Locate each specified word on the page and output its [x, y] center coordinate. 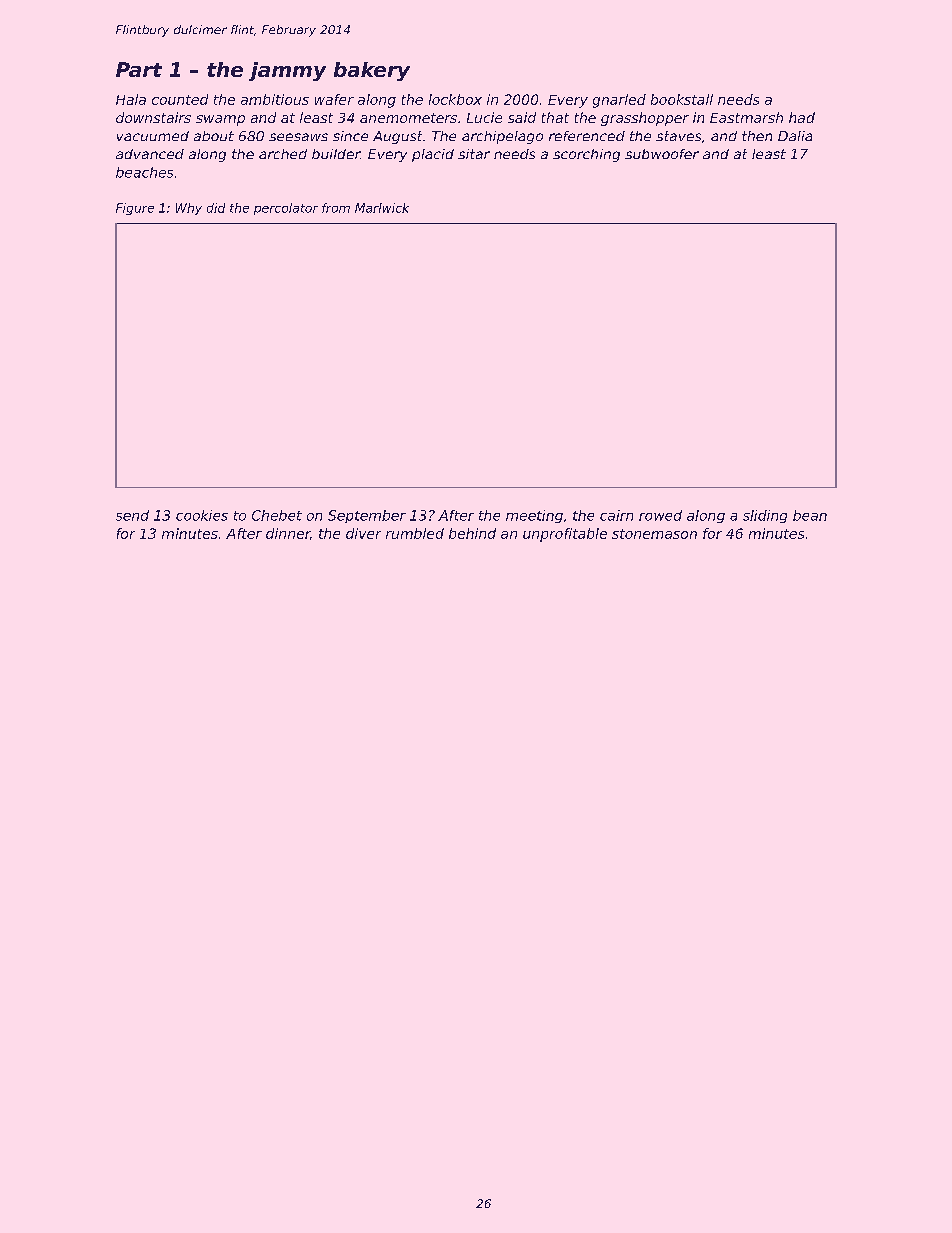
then [757, 136]
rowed [660, 515]
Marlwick [382, 208]
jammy [287, 71]
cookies [202, 515]
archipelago [502, 137]
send [132, 515]
